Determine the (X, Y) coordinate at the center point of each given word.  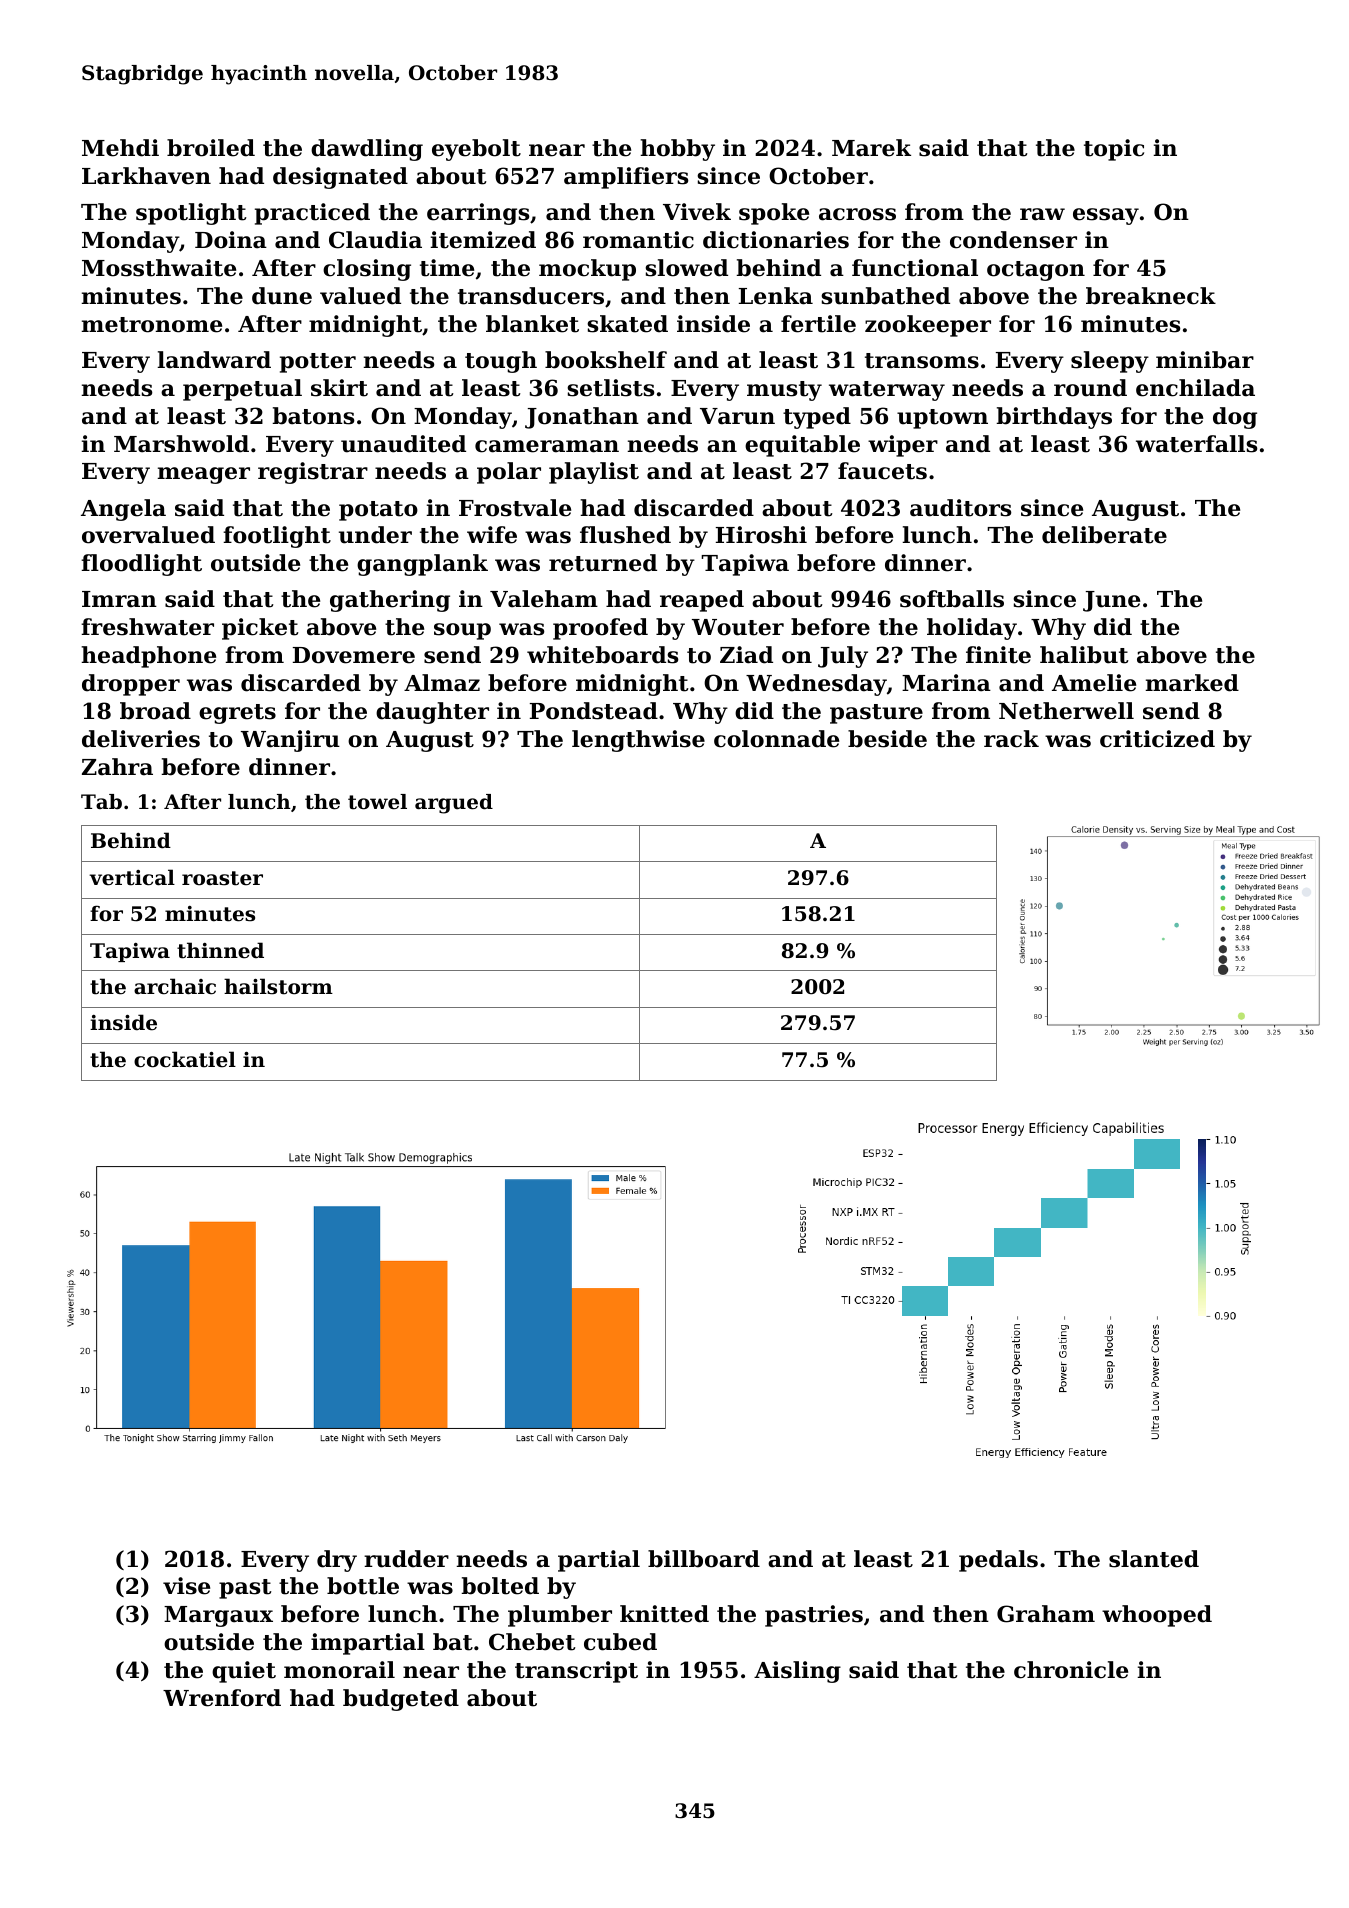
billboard (704, 1559)
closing (367, 270)
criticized (1157, 739)
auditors (960, 508)
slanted (1154, 1559)
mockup (587, 270)
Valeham (544, 599)
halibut (1084, 655)
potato (378, 511)
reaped (702, 601)
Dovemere (354, 655)
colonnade (776, 739)
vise (186, 1586)
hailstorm (278, 986)
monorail (339, 1670)
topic (1114, 150)
